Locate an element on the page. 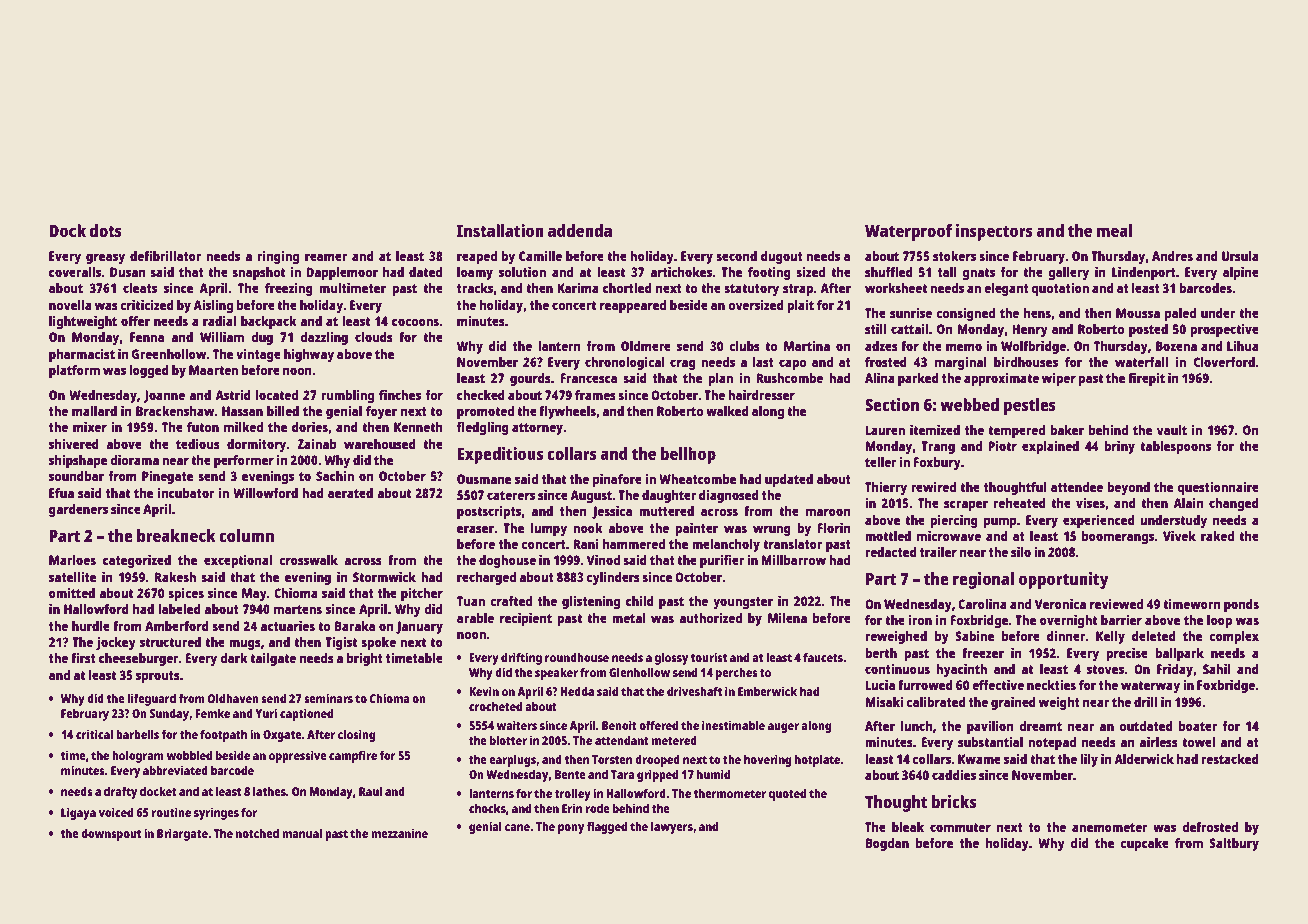 Image resolution: width=1308 pixels, height=924 pixels. Briargate is located at coordinates (182, 834).
